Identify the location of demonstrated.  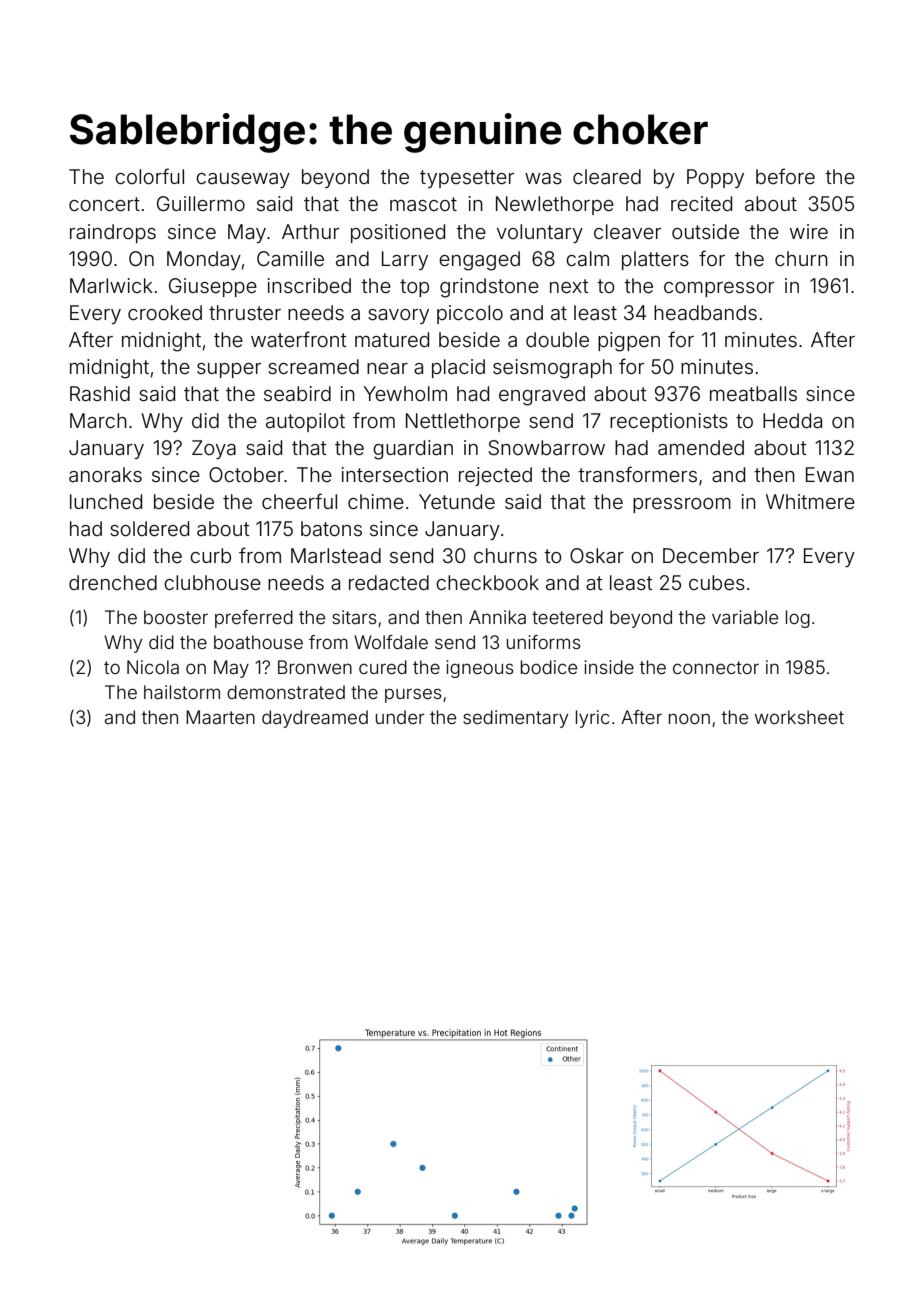
(286, 692).
